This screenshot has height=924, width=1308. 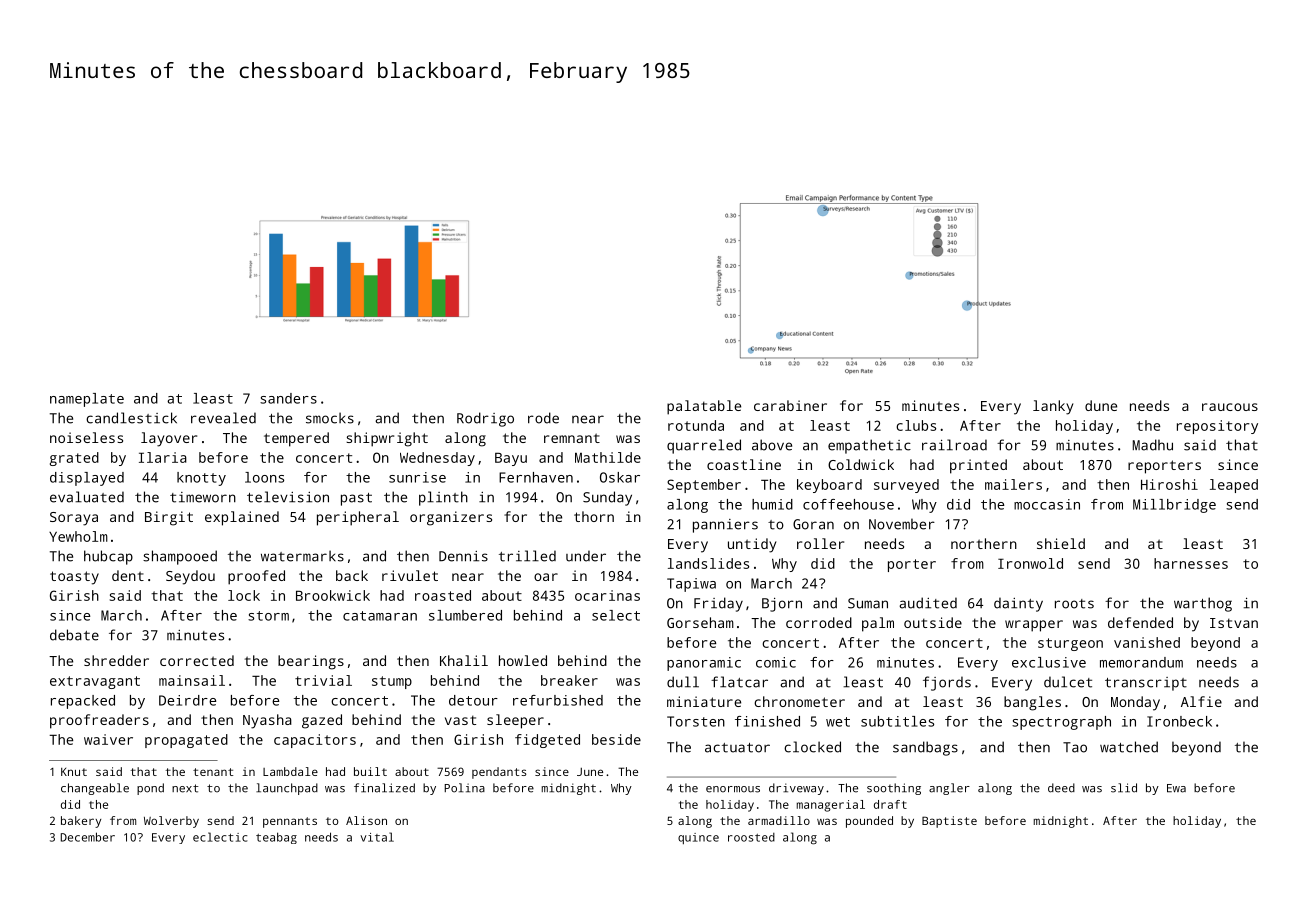 I want to click on television, so click(x=288, y=497).
